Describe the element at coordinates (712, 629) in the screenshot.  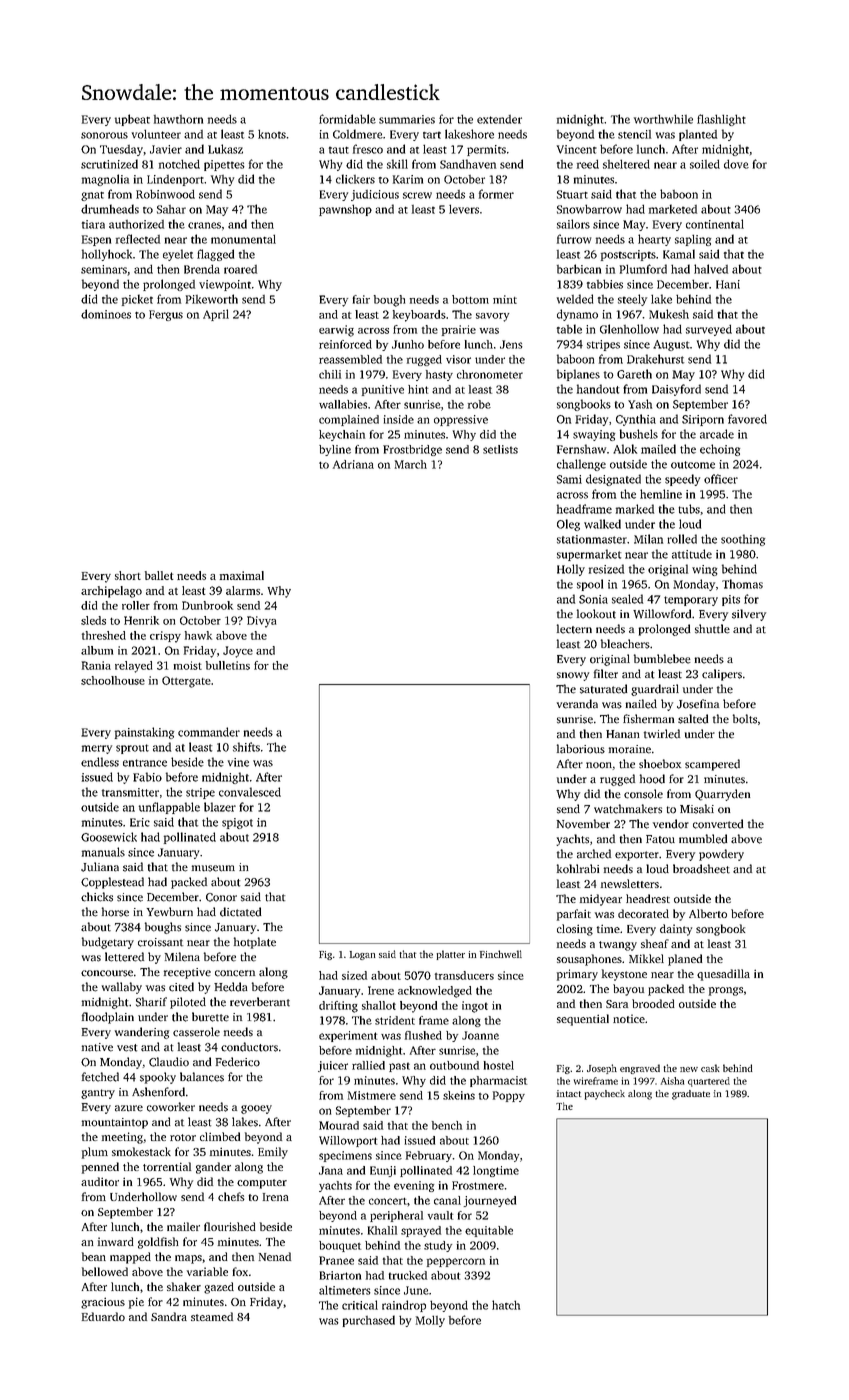
I see `shuttle` at that location.
